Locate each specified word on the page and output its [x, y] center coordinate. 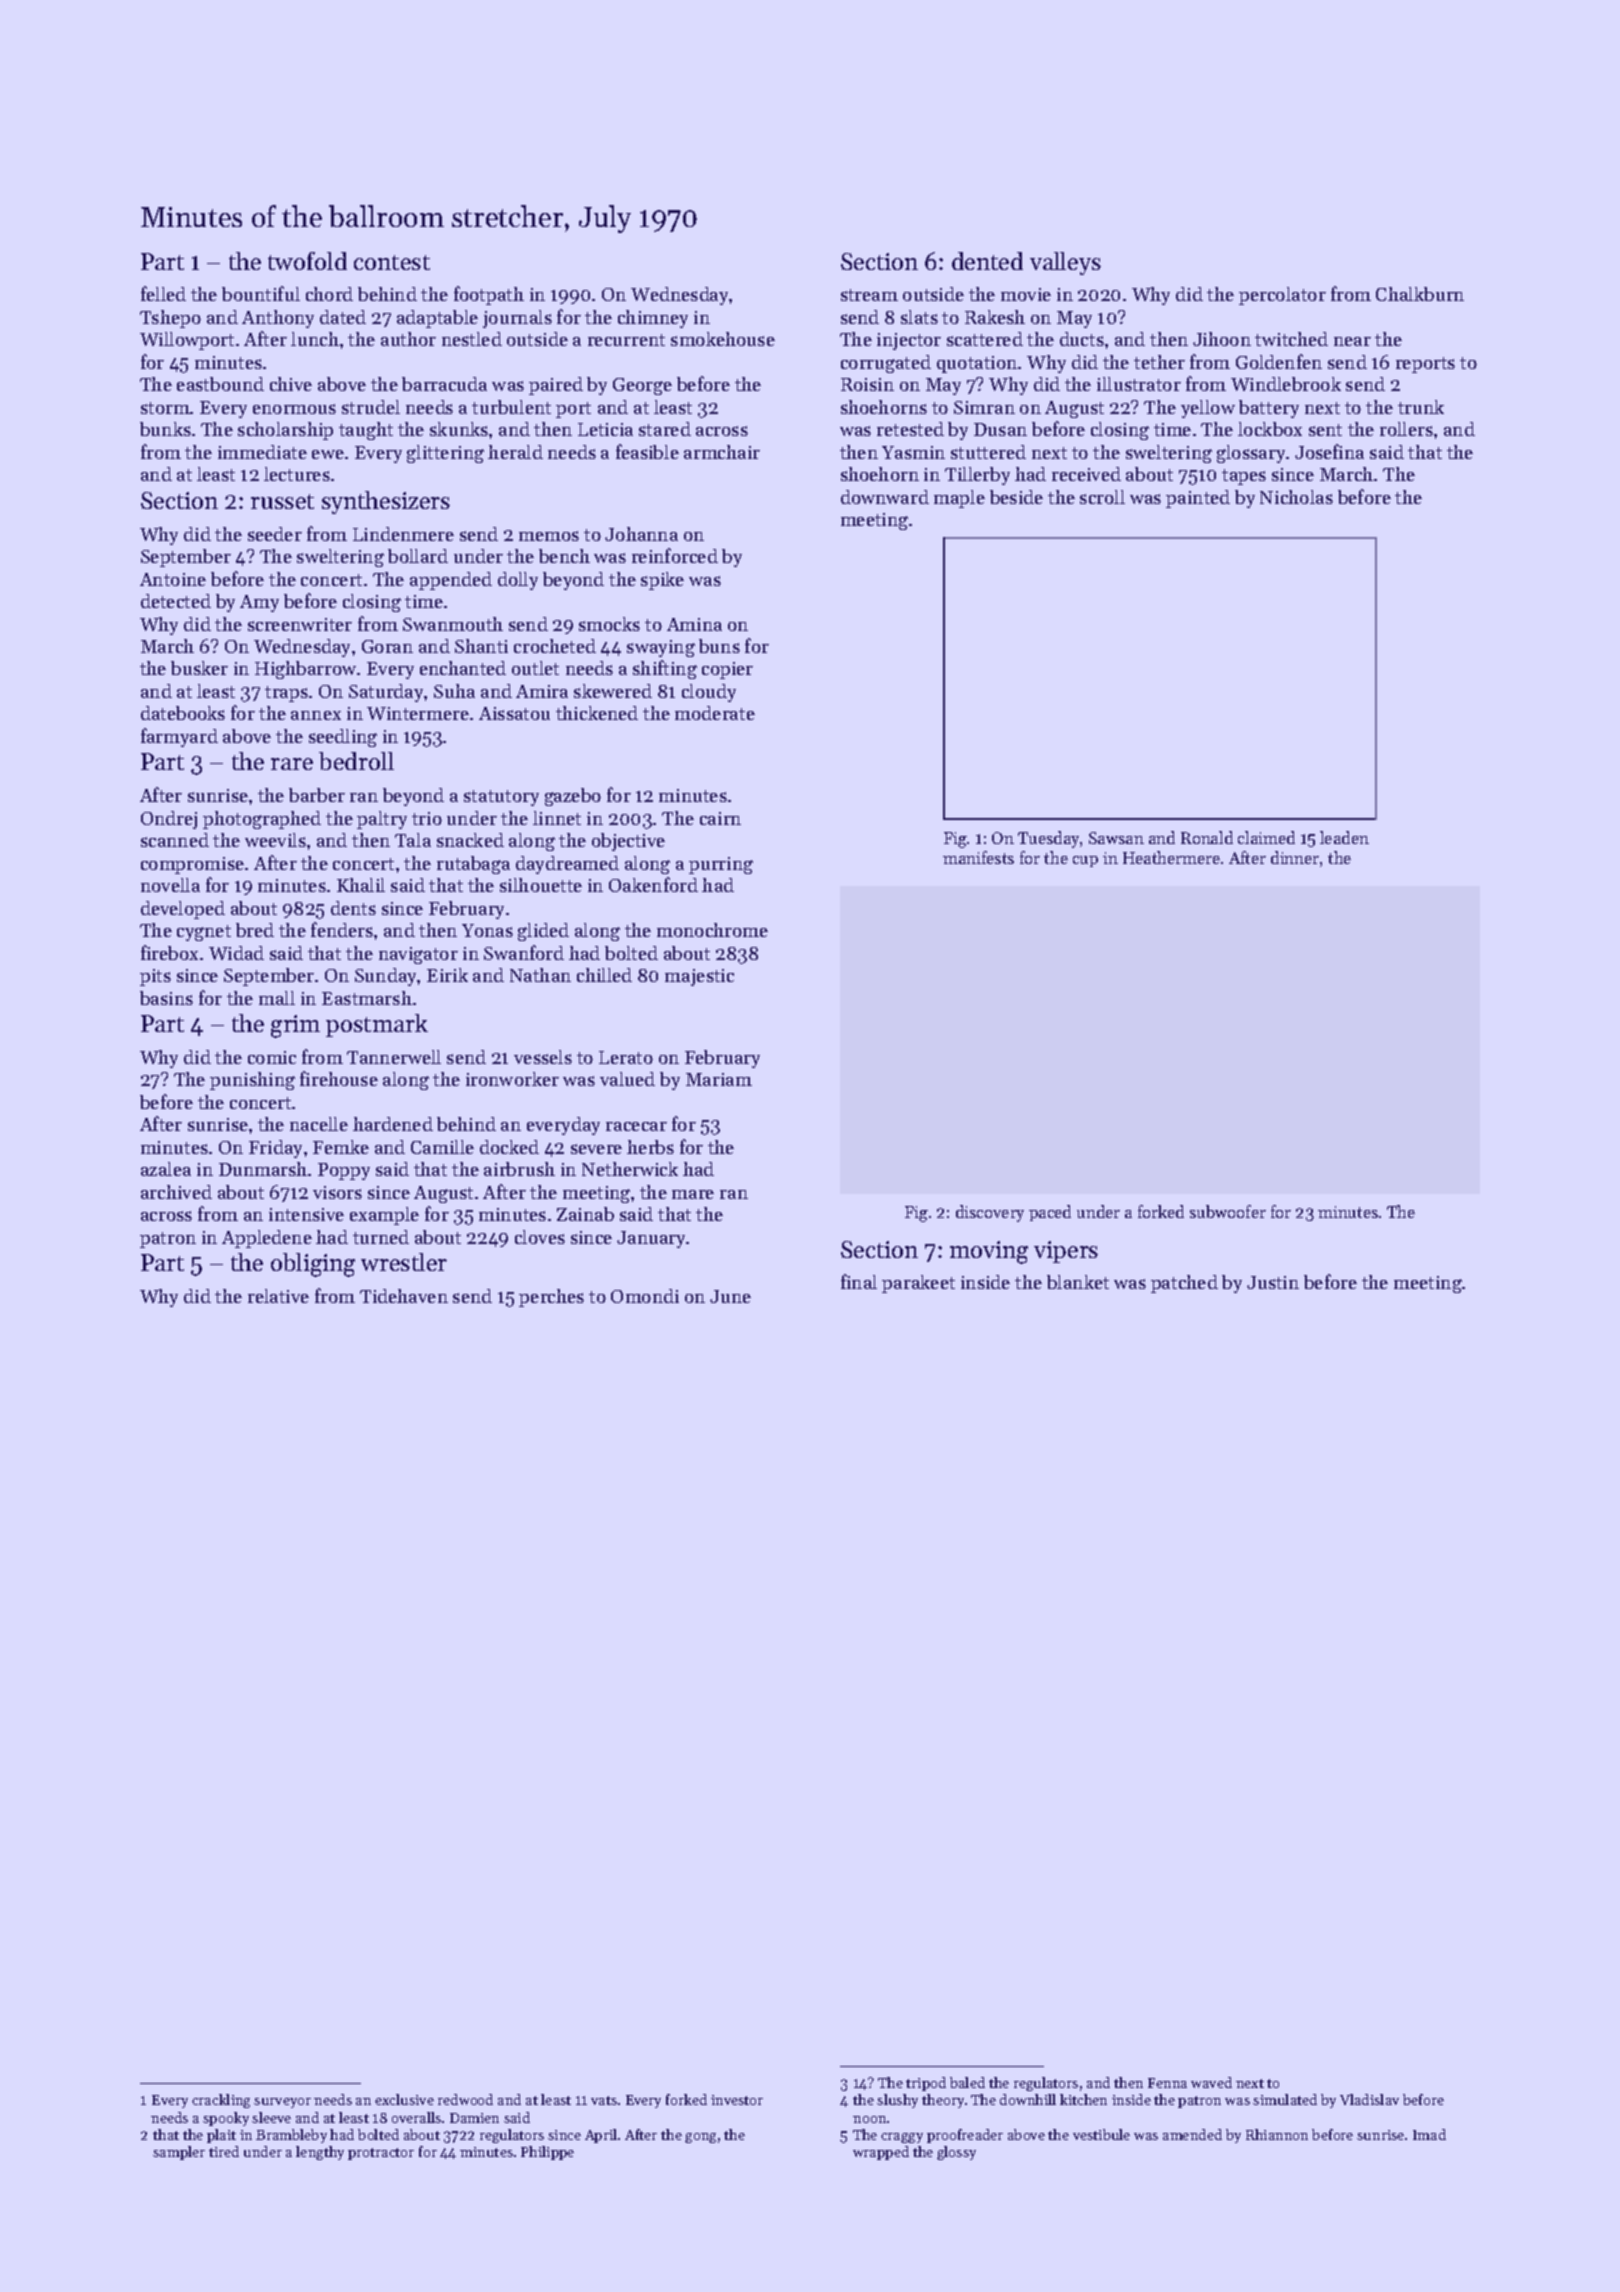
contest [392, 262]
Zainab [585, 1214]
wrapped [881, 2153]
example [384, 1216]
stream [869, 295]
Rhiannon [1277, 2134]
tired [224, 2151]
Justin [1273, 1282]
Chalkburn [1420, 294]
